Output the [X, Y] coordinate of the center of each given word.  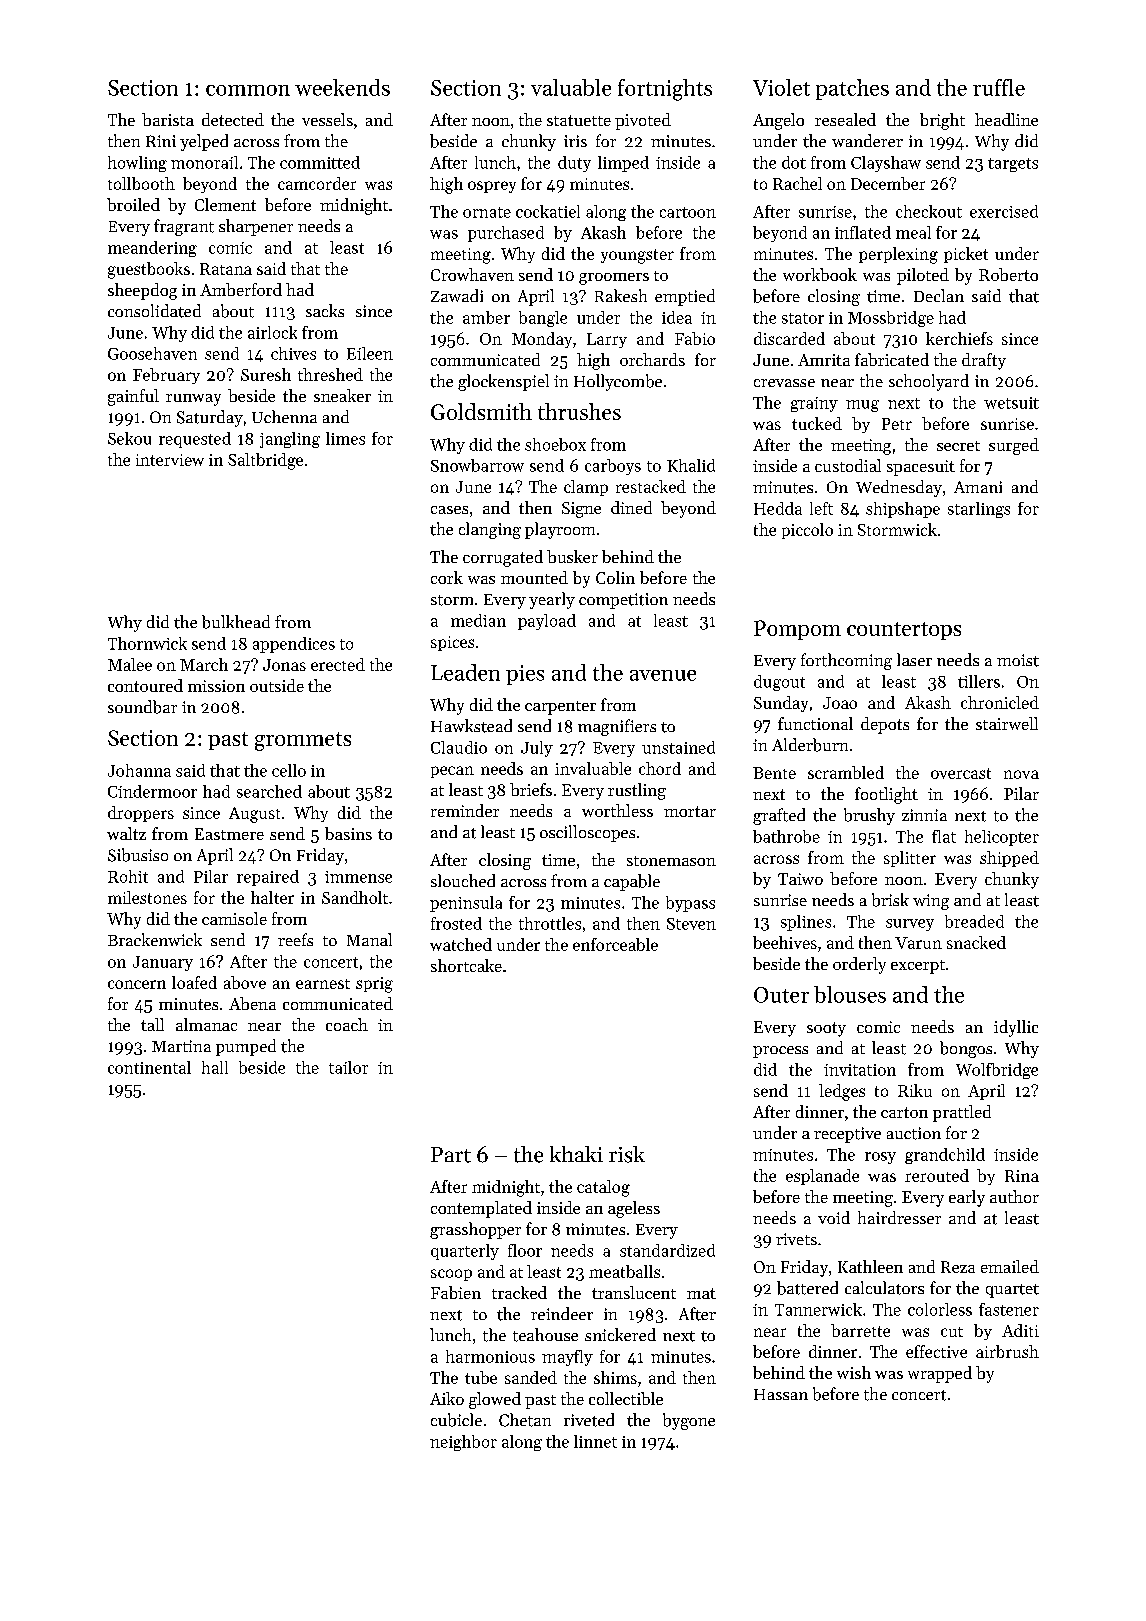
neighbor [463, 1443]
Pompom [797, 630]
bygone [689, 1421]
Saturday [210, 418]
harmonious [490, 1356]
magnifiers [617, 727]
